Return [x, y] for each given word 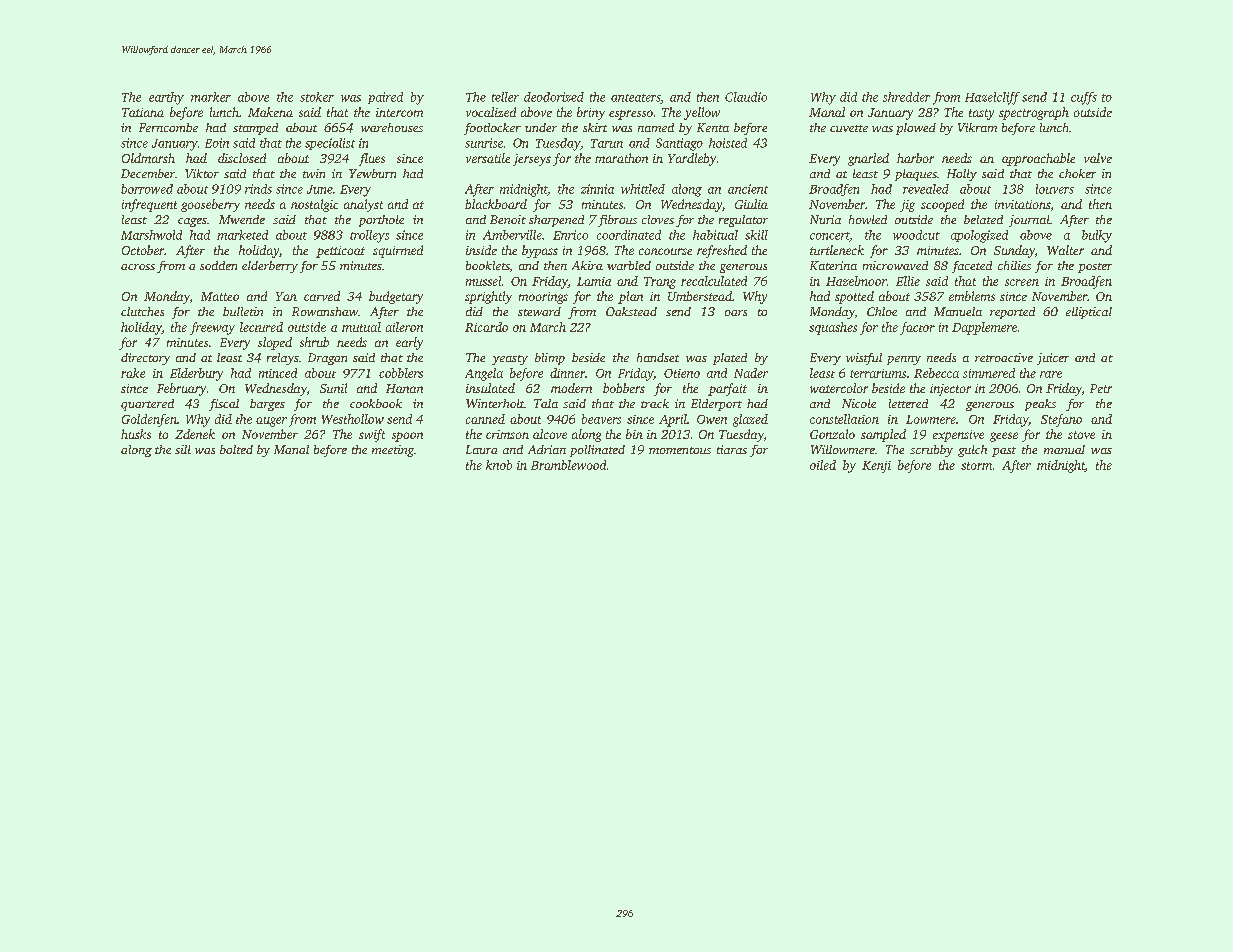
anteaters [635, 98]
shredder [906, 97]
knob [499, 465]
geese [1004, 437]
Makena [270, 112]
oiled [823, 465]
